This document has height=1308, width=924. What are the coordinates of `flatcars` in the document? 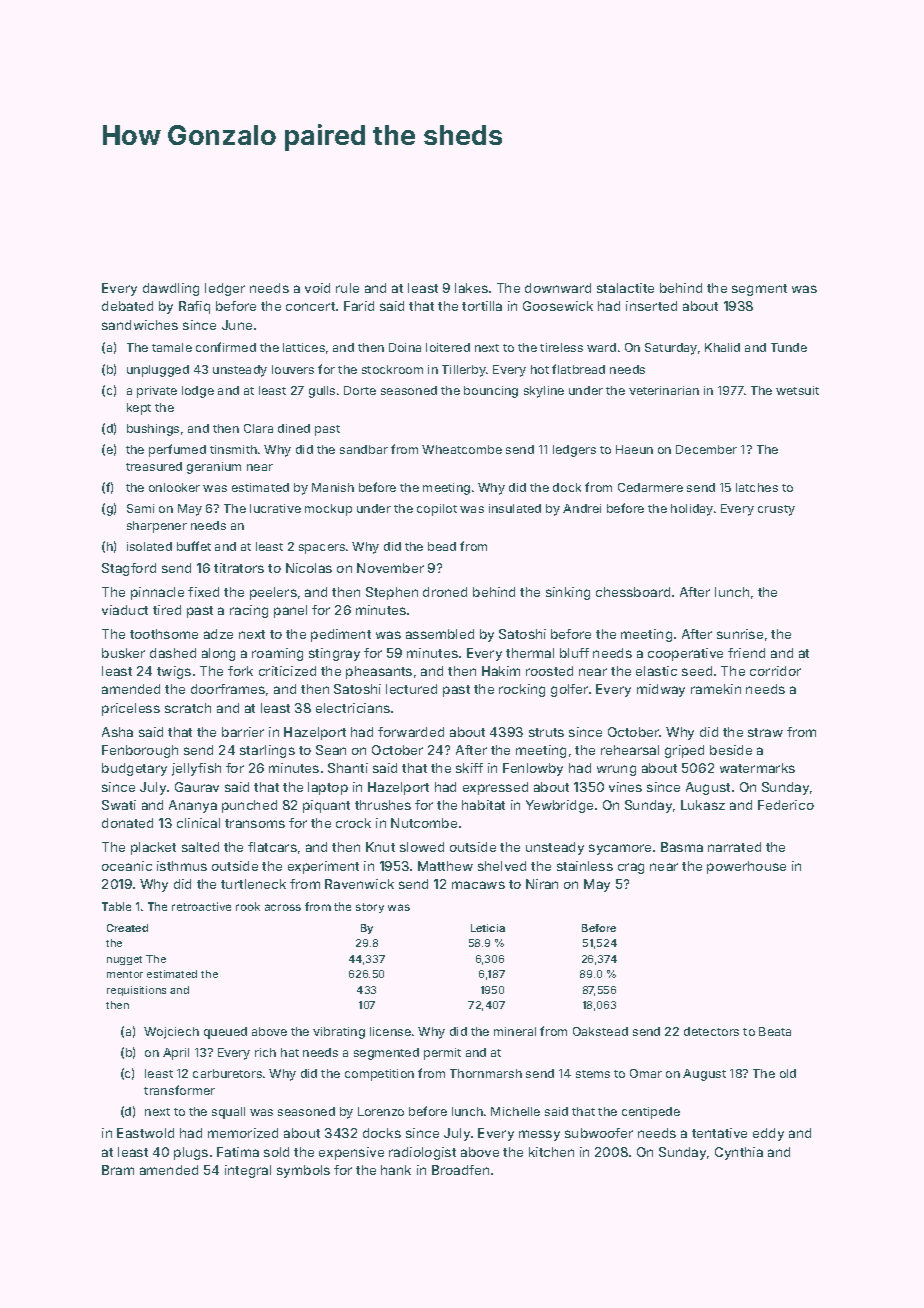 It's located at (272, 847).
